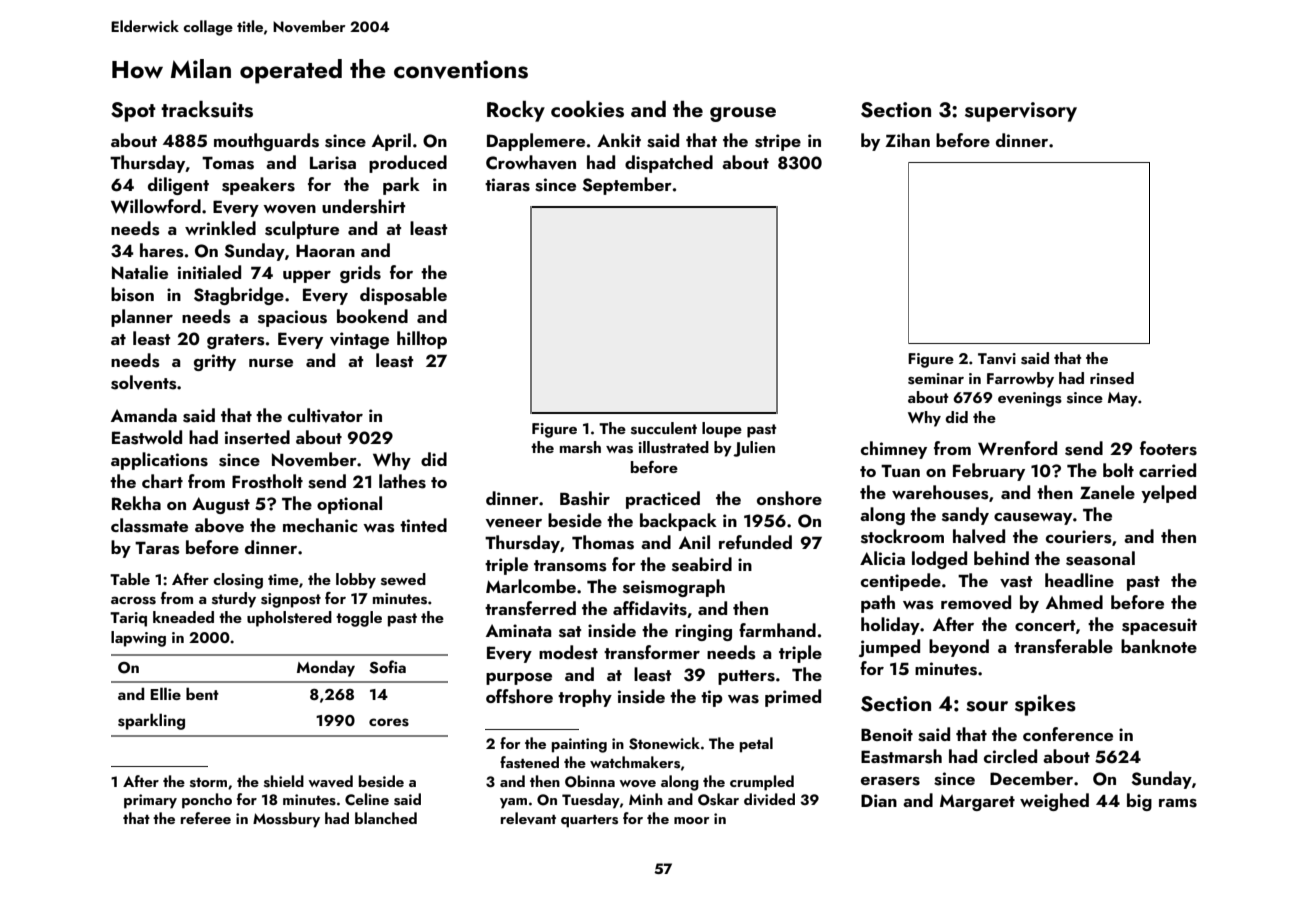 Image resolution: width=1308 pixels, height=924 pixels. What do you see at coordinates (402, 481) in the screenshot?
I see `lathes` at bounding box center [402, 481].
